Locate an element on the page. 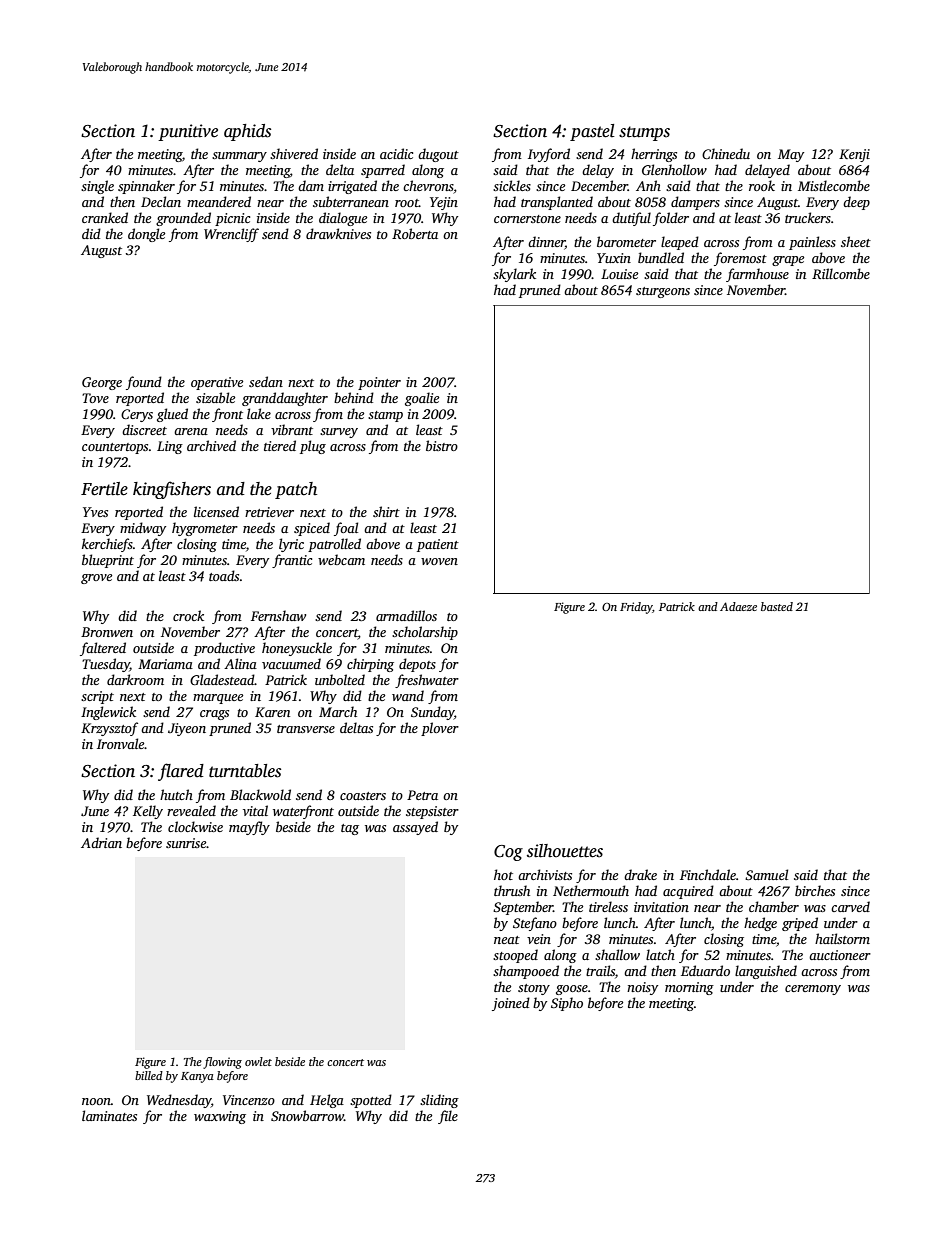 Image resolution: width=952 pixels, height=1233 pixels. Friday is located at coordinates (636, 608).
